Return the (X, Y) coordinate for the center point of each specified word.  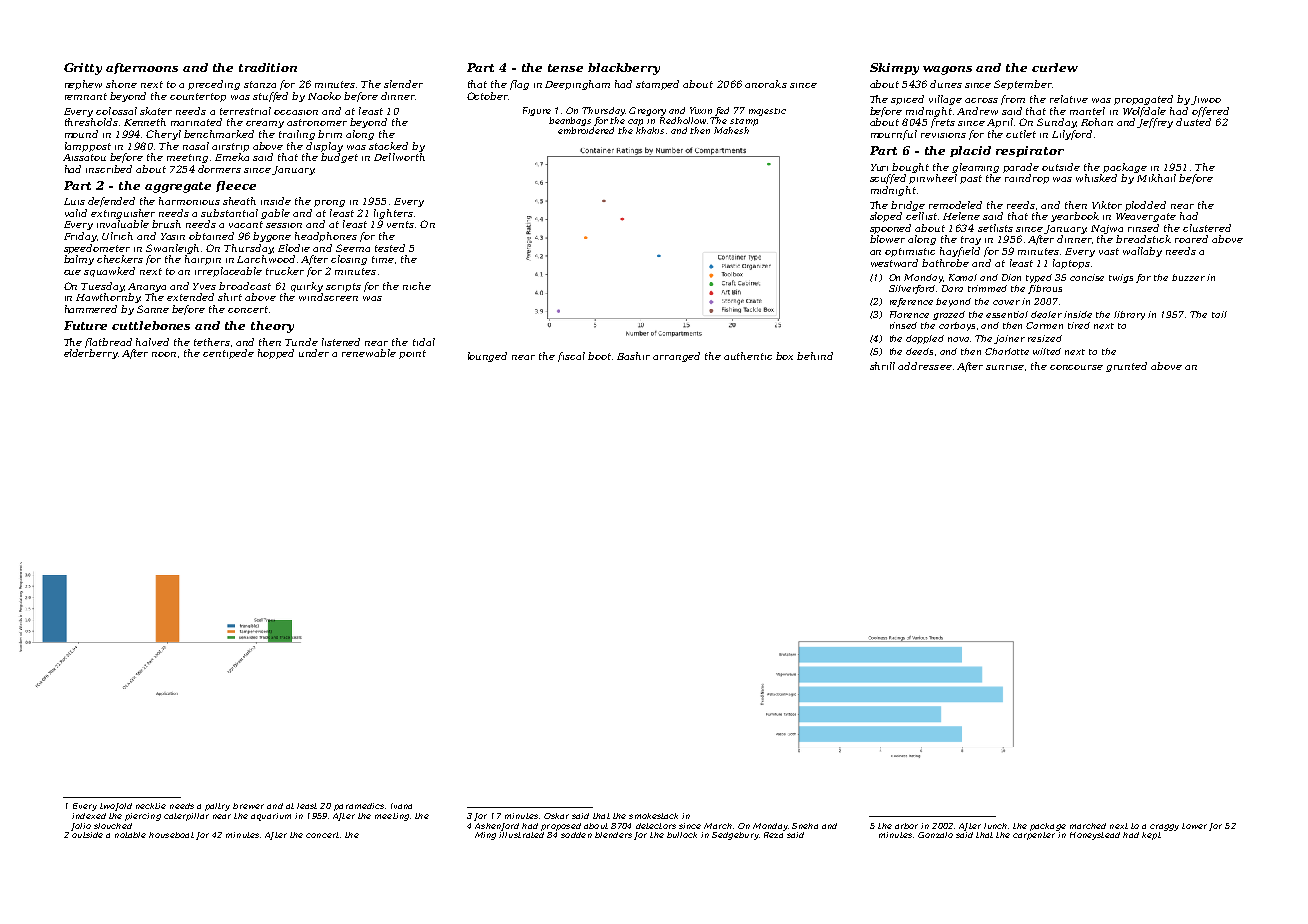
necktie (151, 806)
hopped (276, 354)
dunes (946, 84)
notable (130, 835)
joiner (1009, 339)
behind (815, 356)
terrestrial (245, 111)
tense (565, 68)
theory (272, 327)
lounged (487, 357)
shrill (882, 366)
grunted (1126, 367)
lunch (995, 826)
